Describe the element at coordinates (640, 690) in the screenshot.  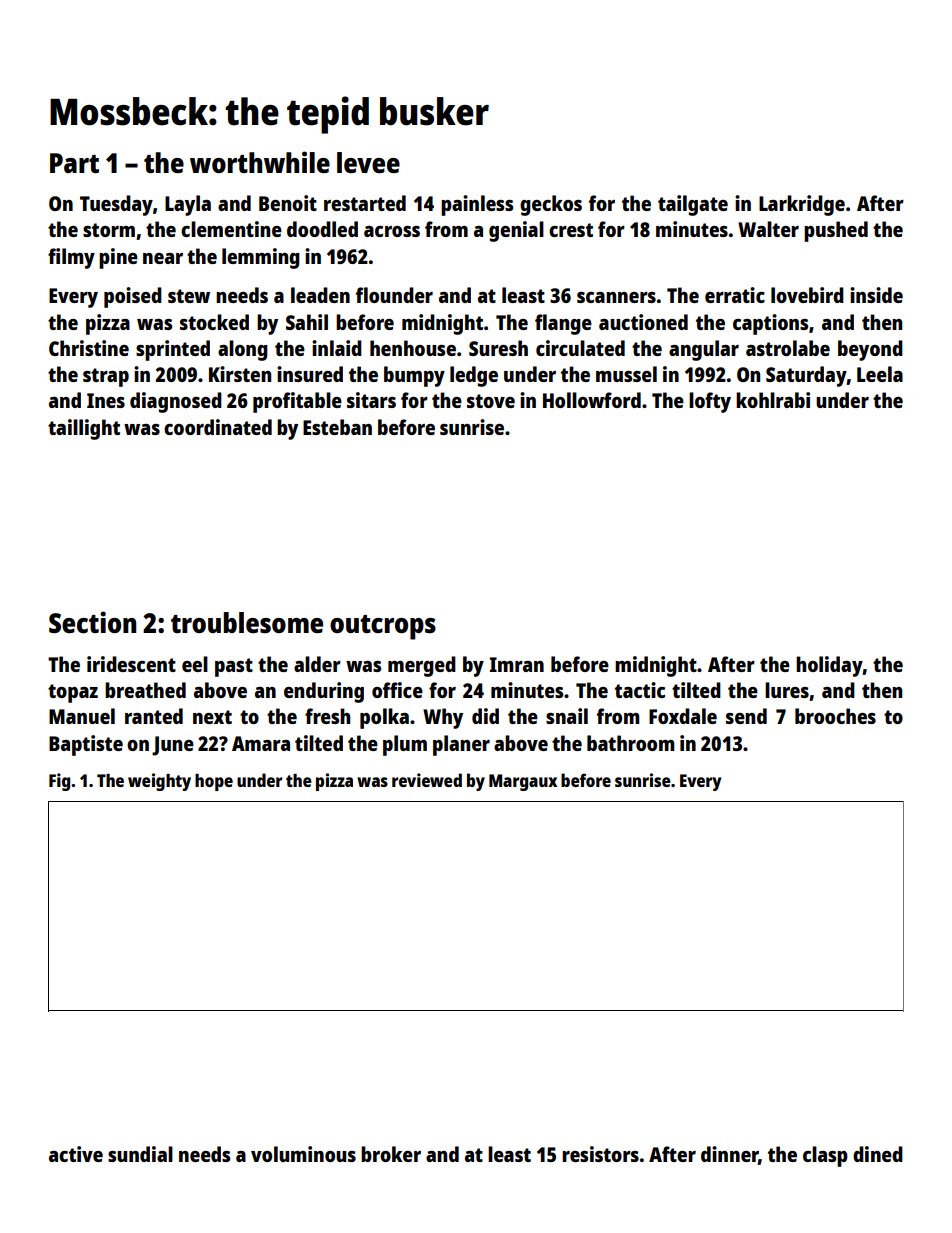
I see `tactic` at that location.
